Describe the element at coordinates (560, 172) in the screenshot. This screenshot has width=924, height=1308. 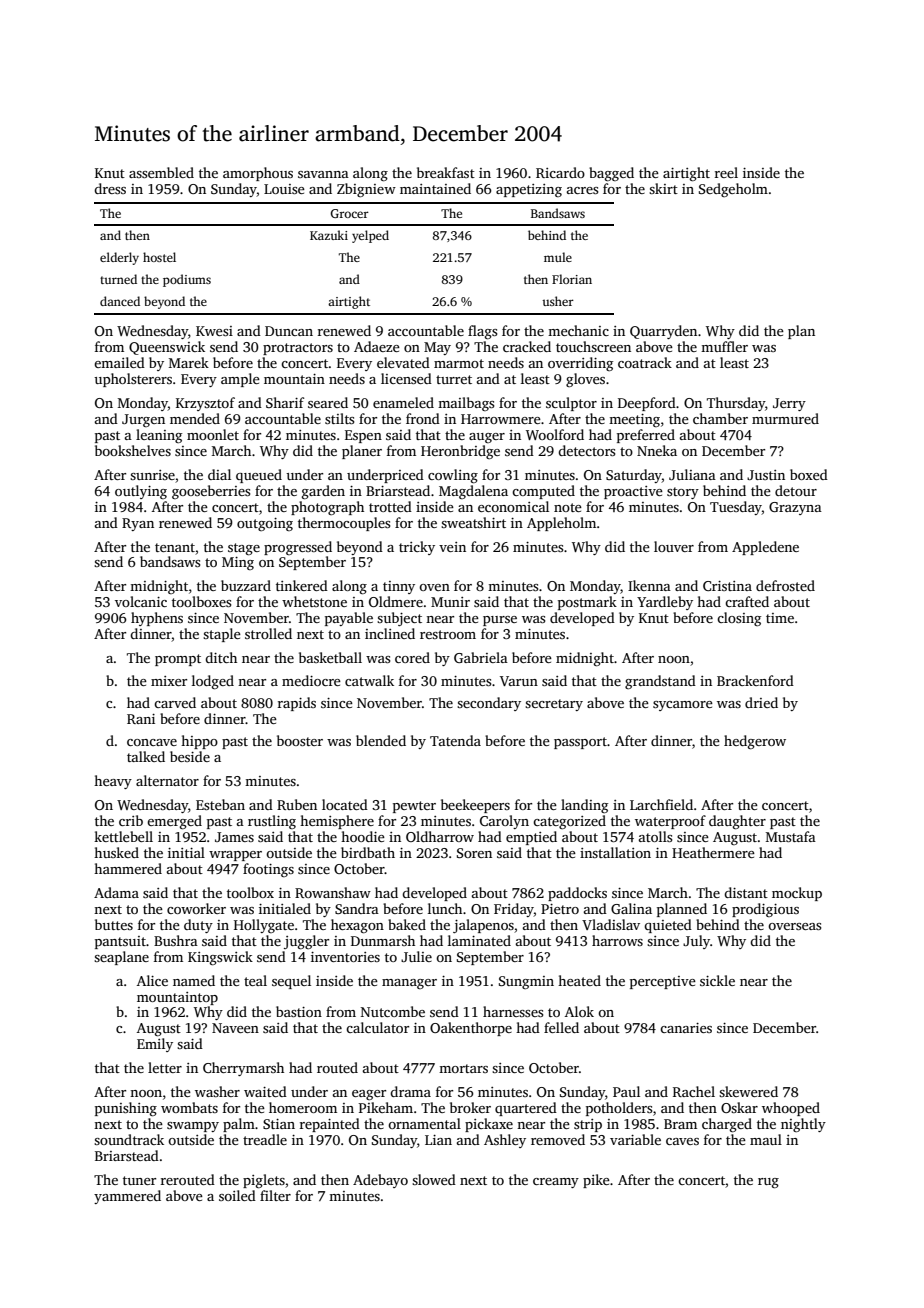
I see `Ricardo` at that location.
